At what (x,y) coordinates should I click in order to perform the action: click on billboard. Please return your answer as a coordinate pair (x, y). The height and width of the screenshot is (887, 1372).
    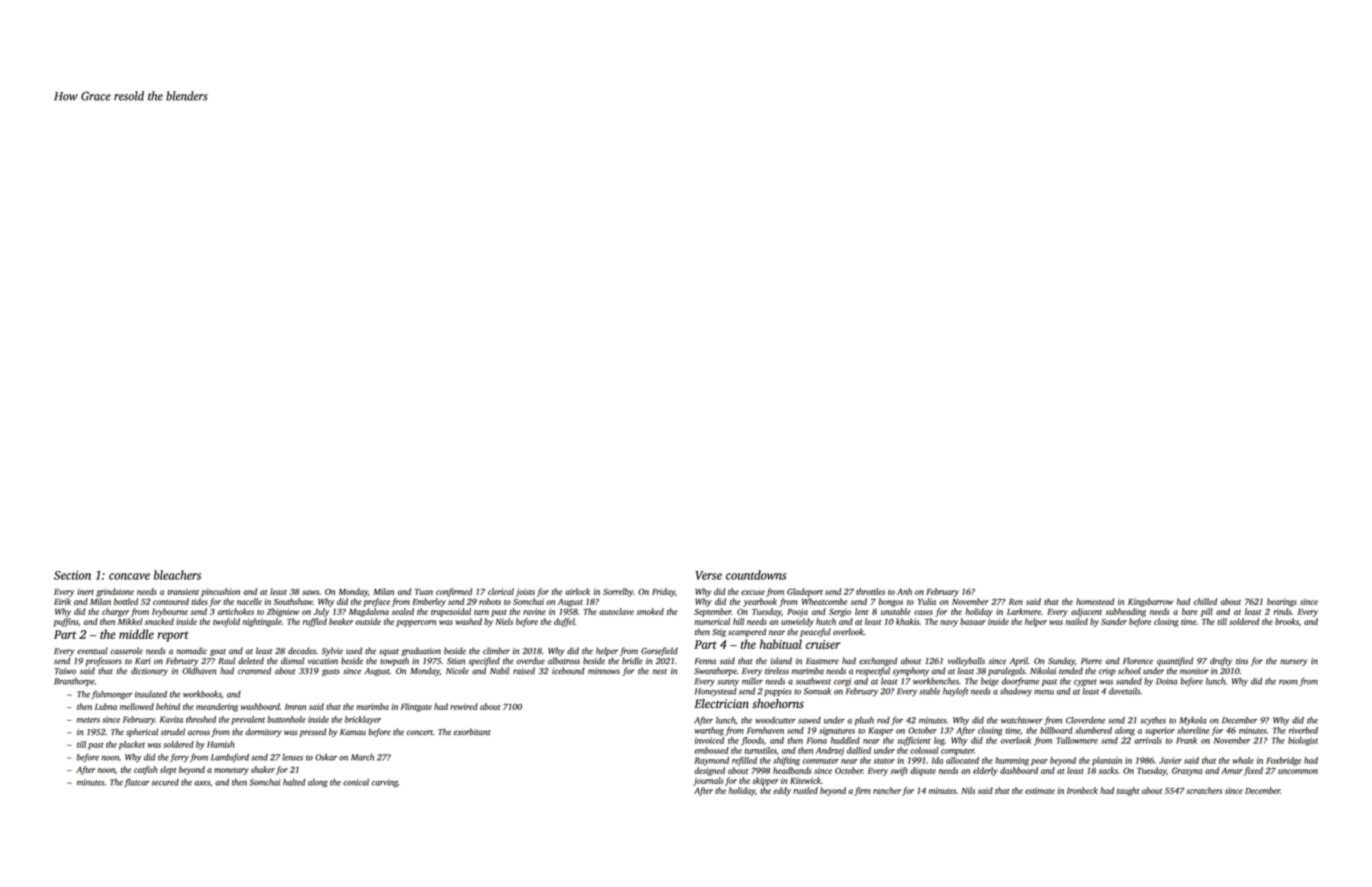
    Looking at the image, I should click on (1056, 730).
